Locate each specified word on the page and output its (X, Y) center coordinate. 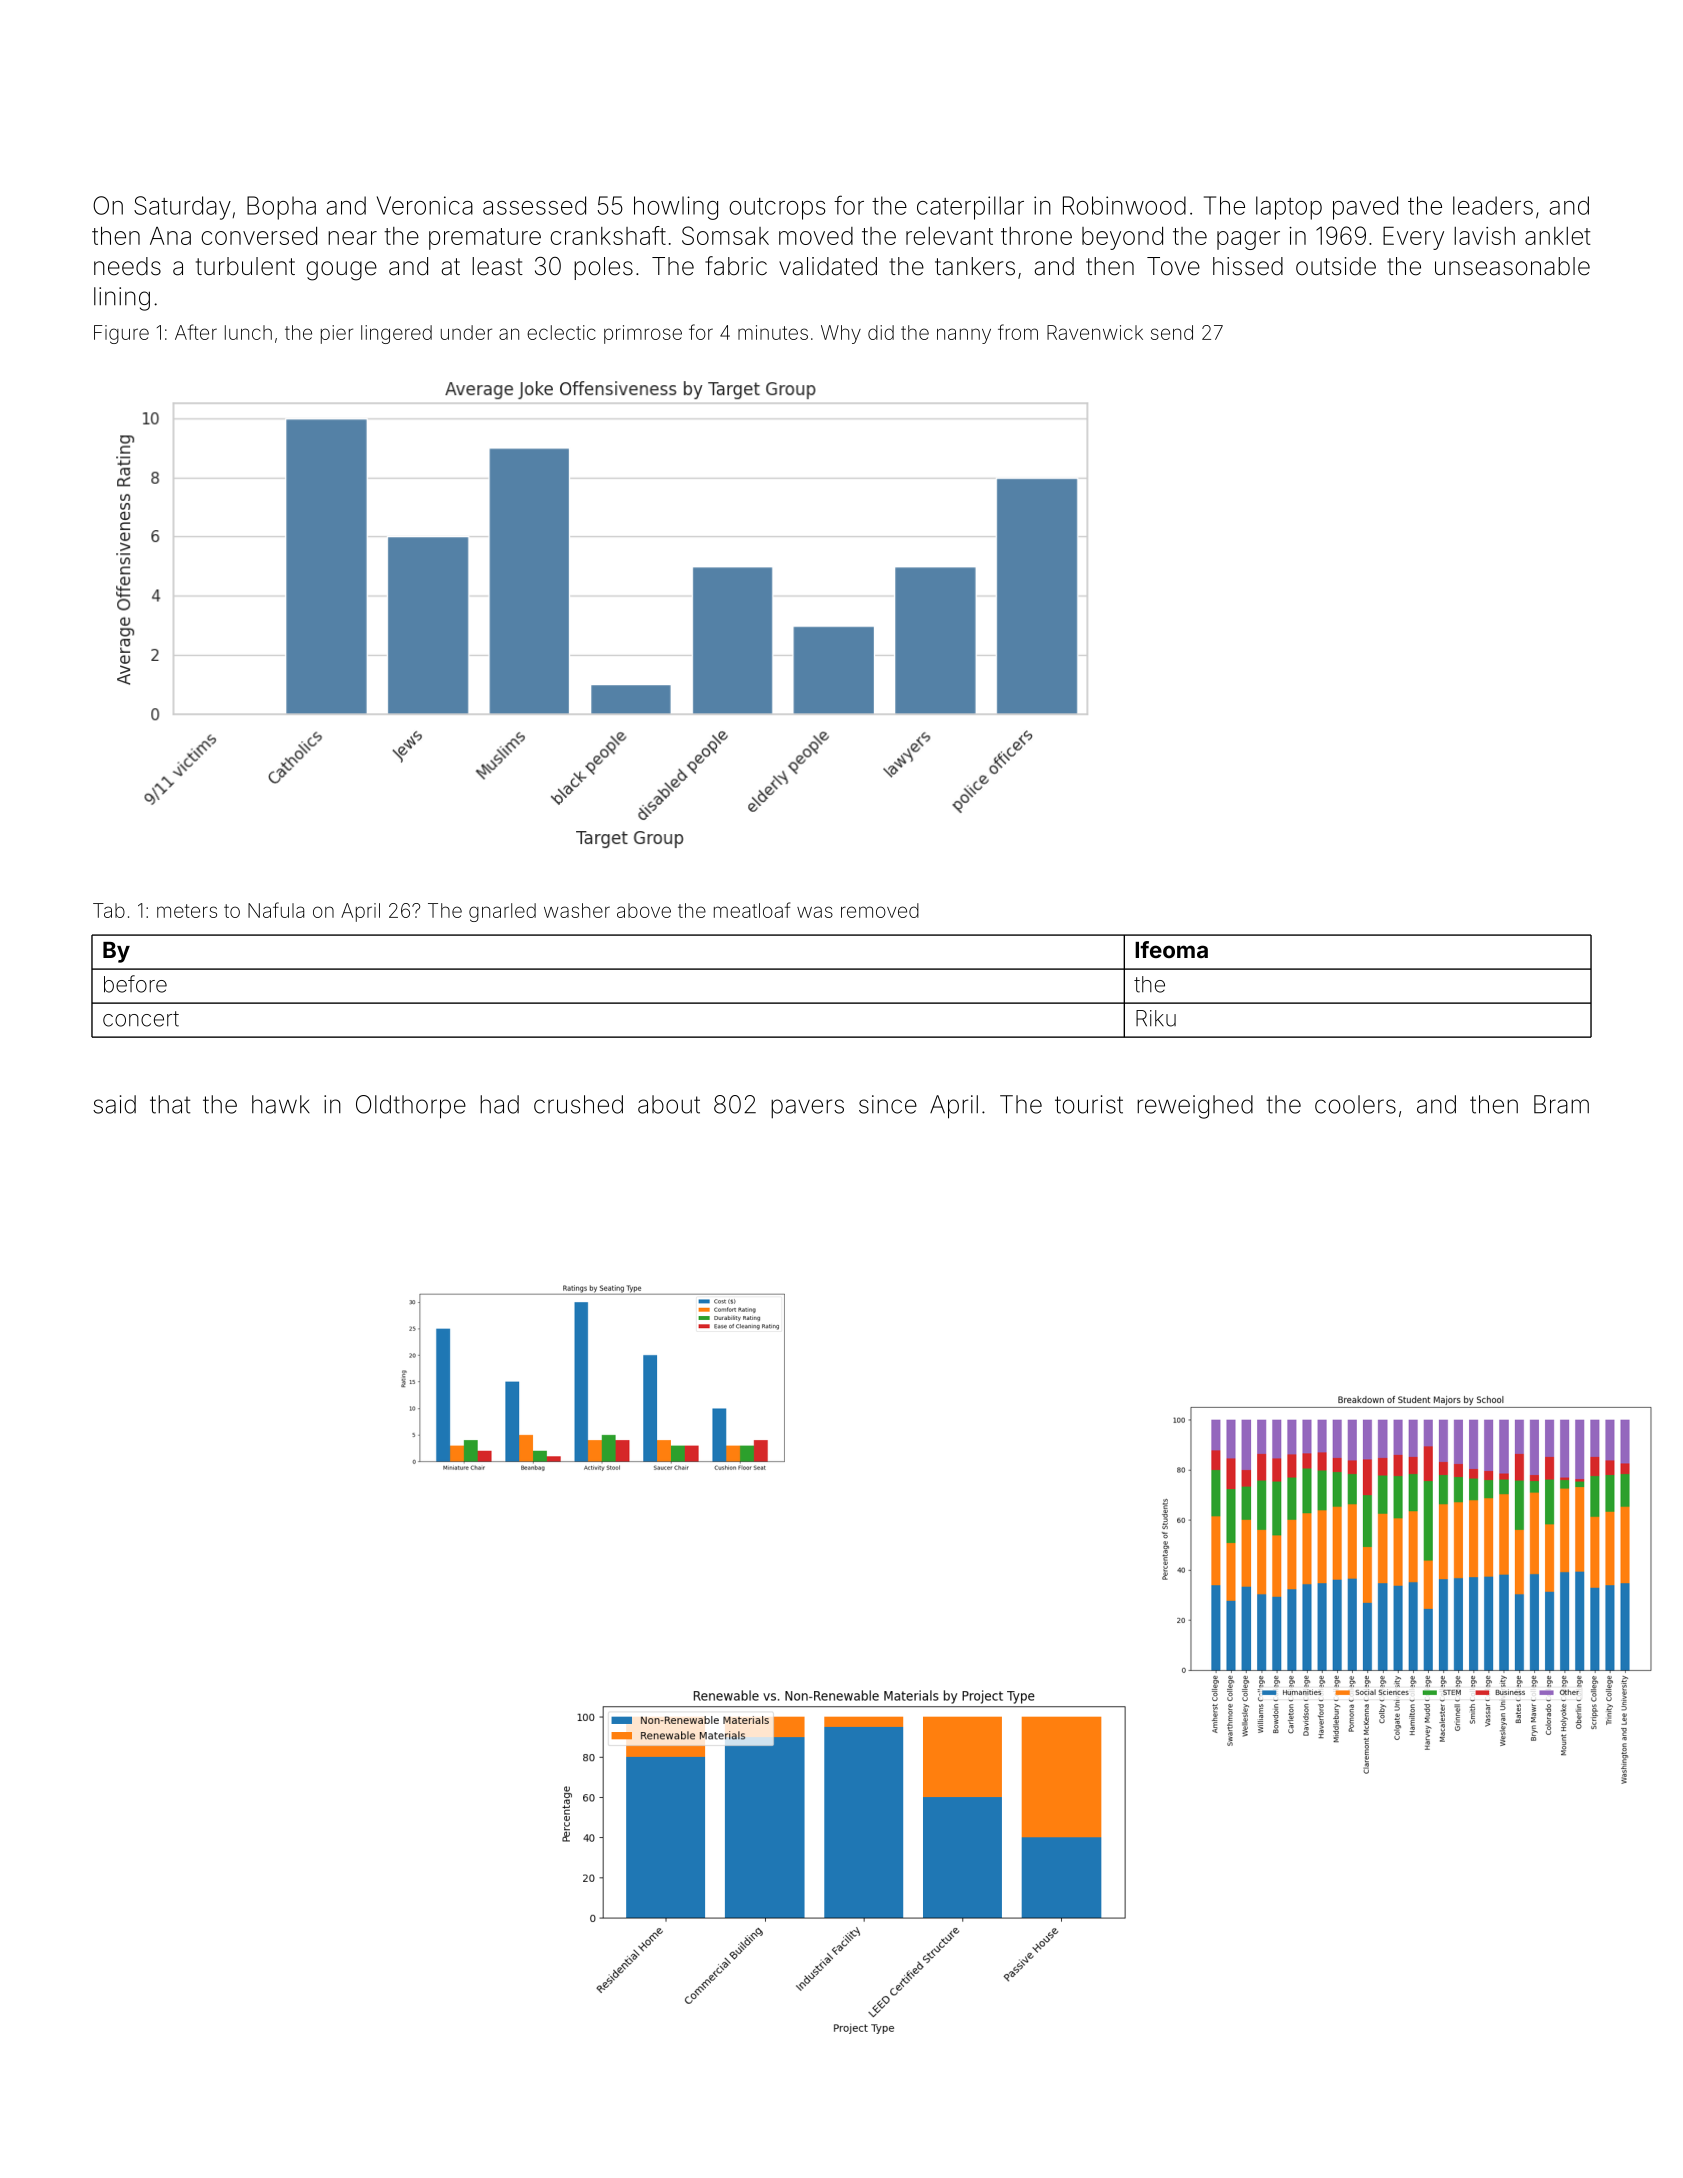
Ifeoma (1171, 949)
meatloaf (752, 910)
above (644, 910)
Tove (1173, 266)
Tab (109, 910)
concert (141, 1019)
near (352, 238)
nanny (964, 336)
